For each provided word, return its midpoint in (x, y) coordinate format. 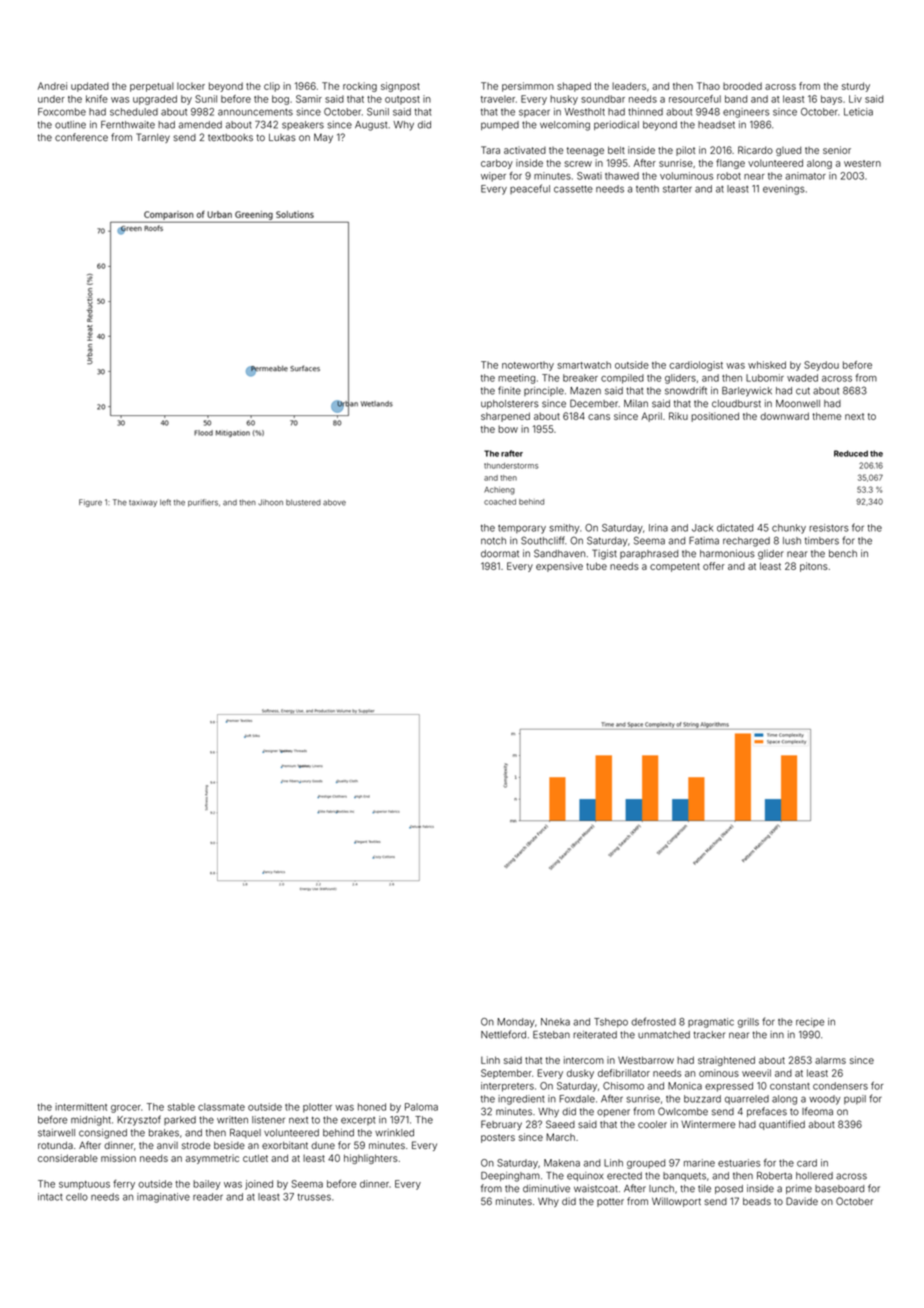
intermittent (81, 1107)
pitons (814, 567)
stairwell (56, 1133)
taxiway (143, 503)
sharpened (505, 417)
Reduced (851, 453)
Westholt (584, 112)
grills (748, 1023)
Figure (90, 503)
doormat (500, 554)
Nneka (555, 1022)
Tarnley (153, 138)
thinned (645, 112)
